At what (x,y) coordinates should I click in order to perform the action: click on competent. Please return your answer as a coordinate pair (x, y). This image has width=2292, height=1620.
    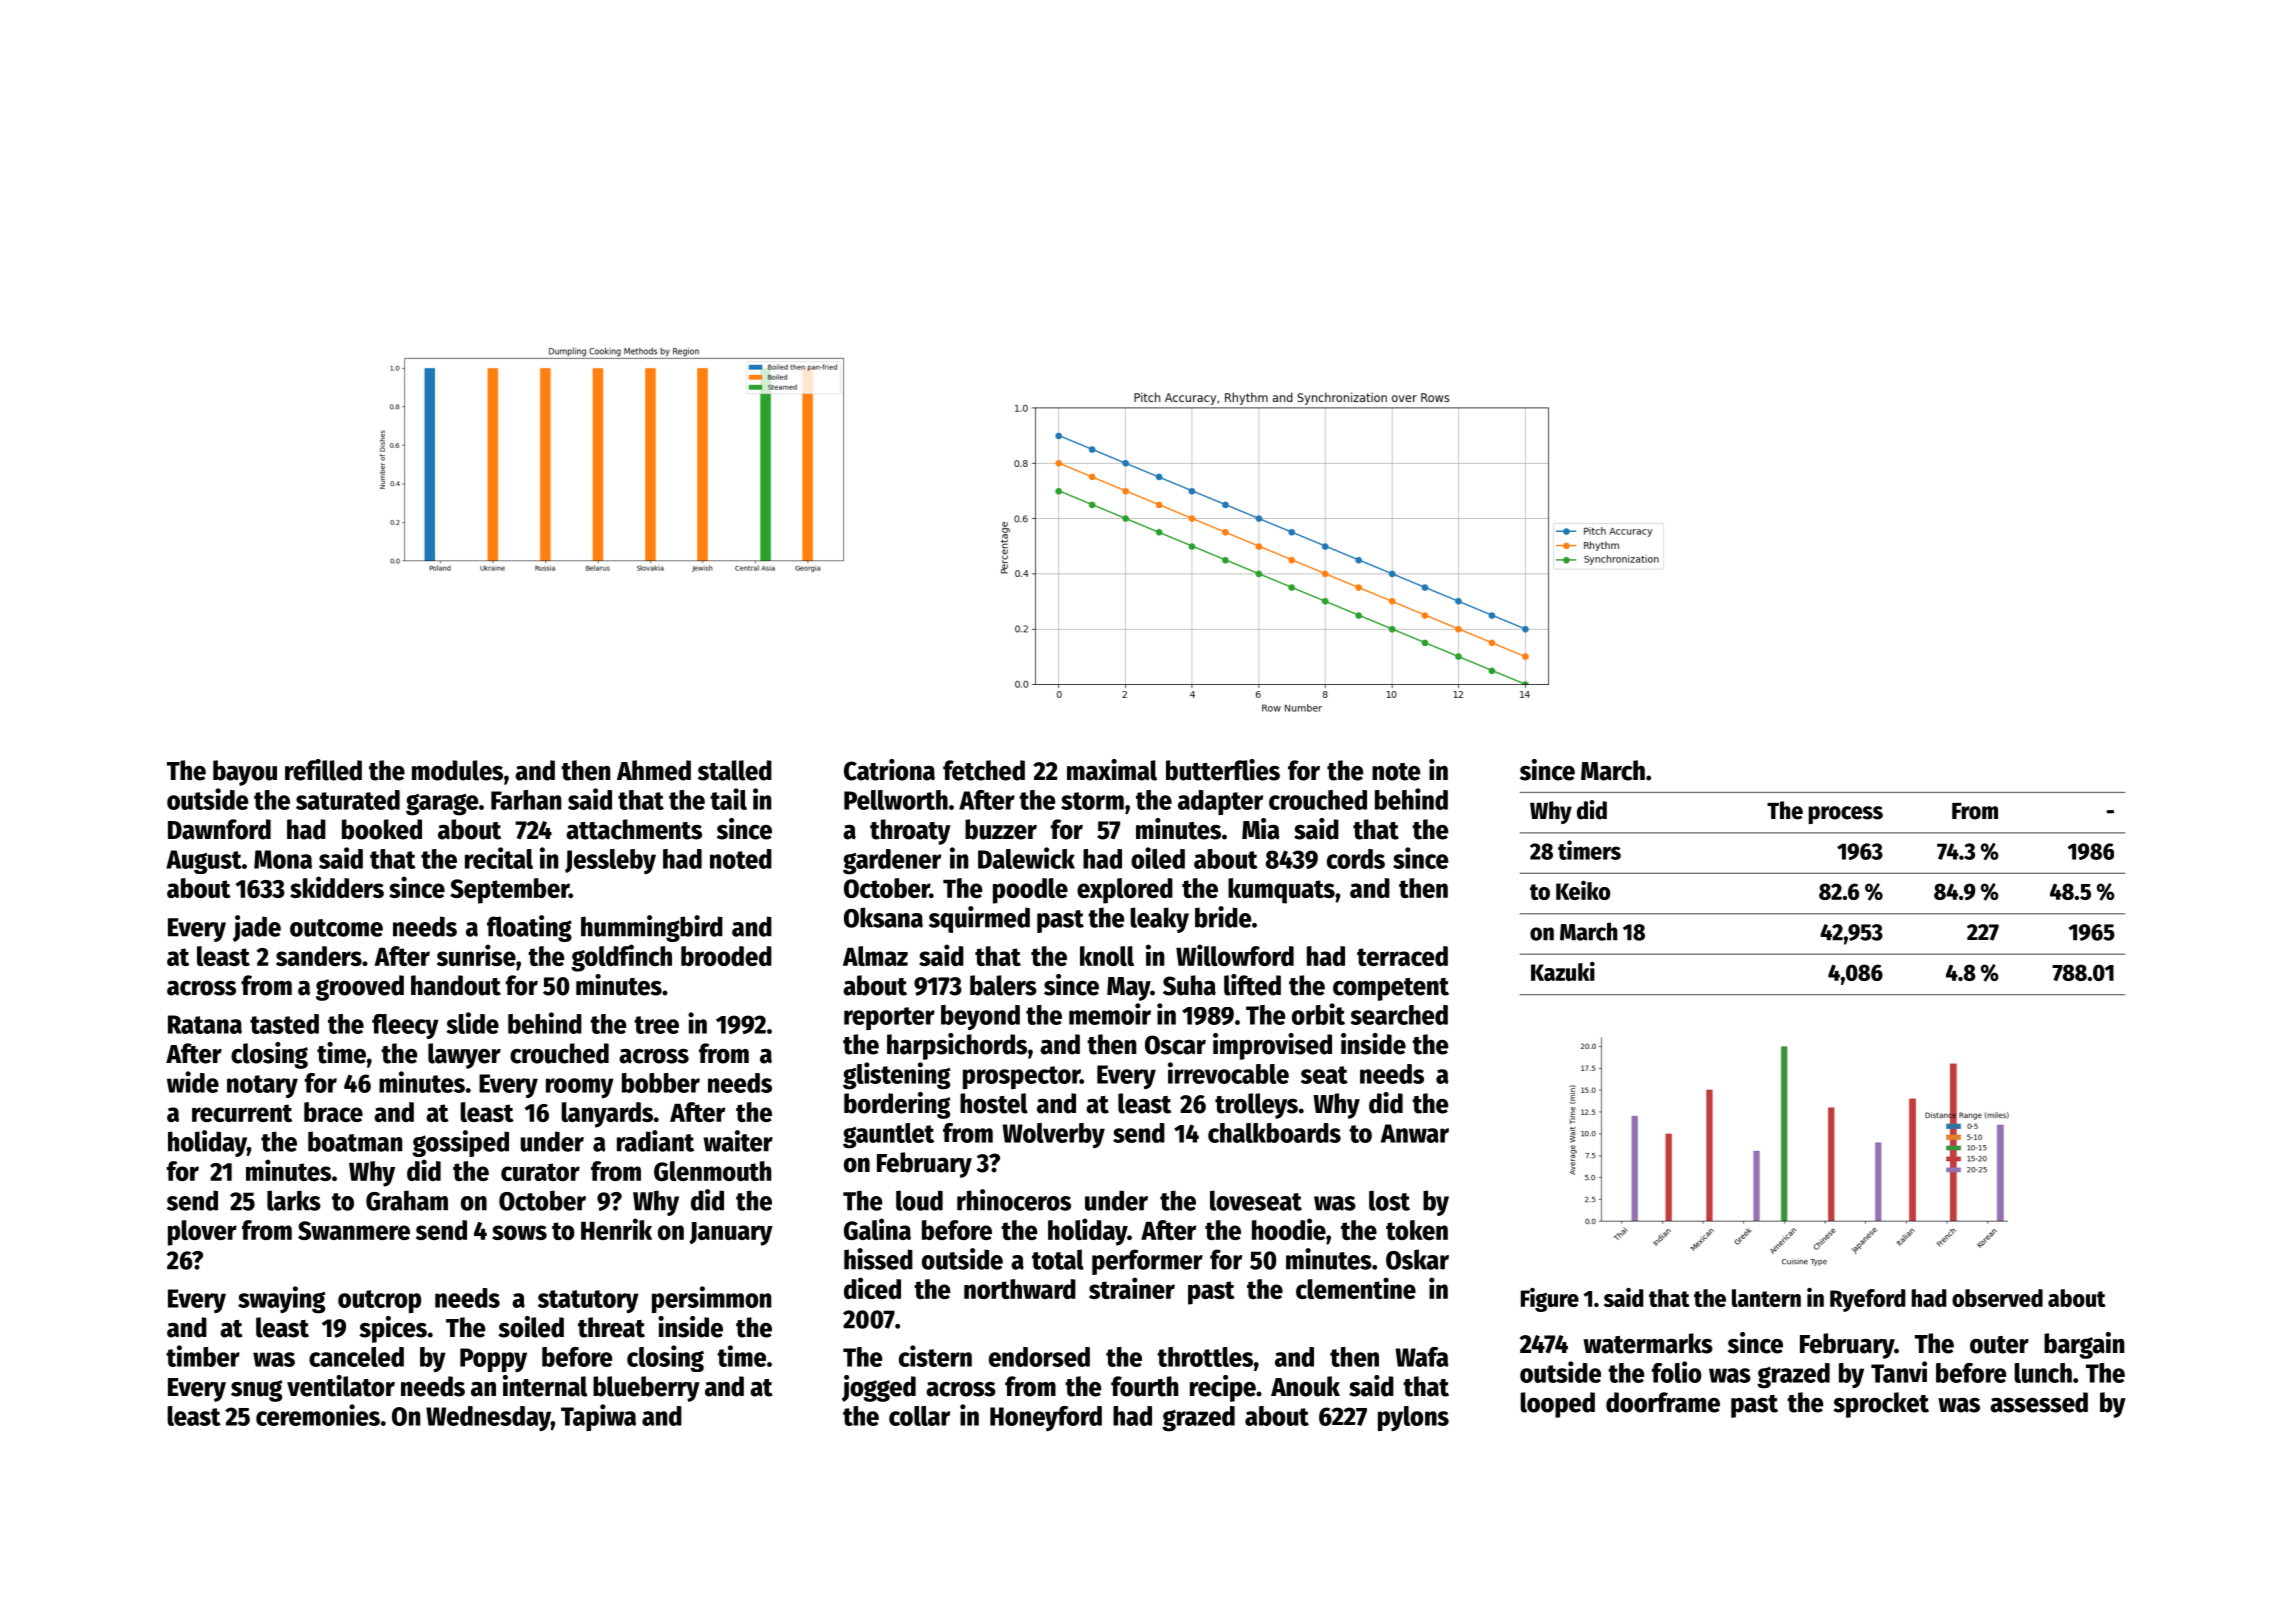
    Looking at the image, I should click on (1391, 989).
